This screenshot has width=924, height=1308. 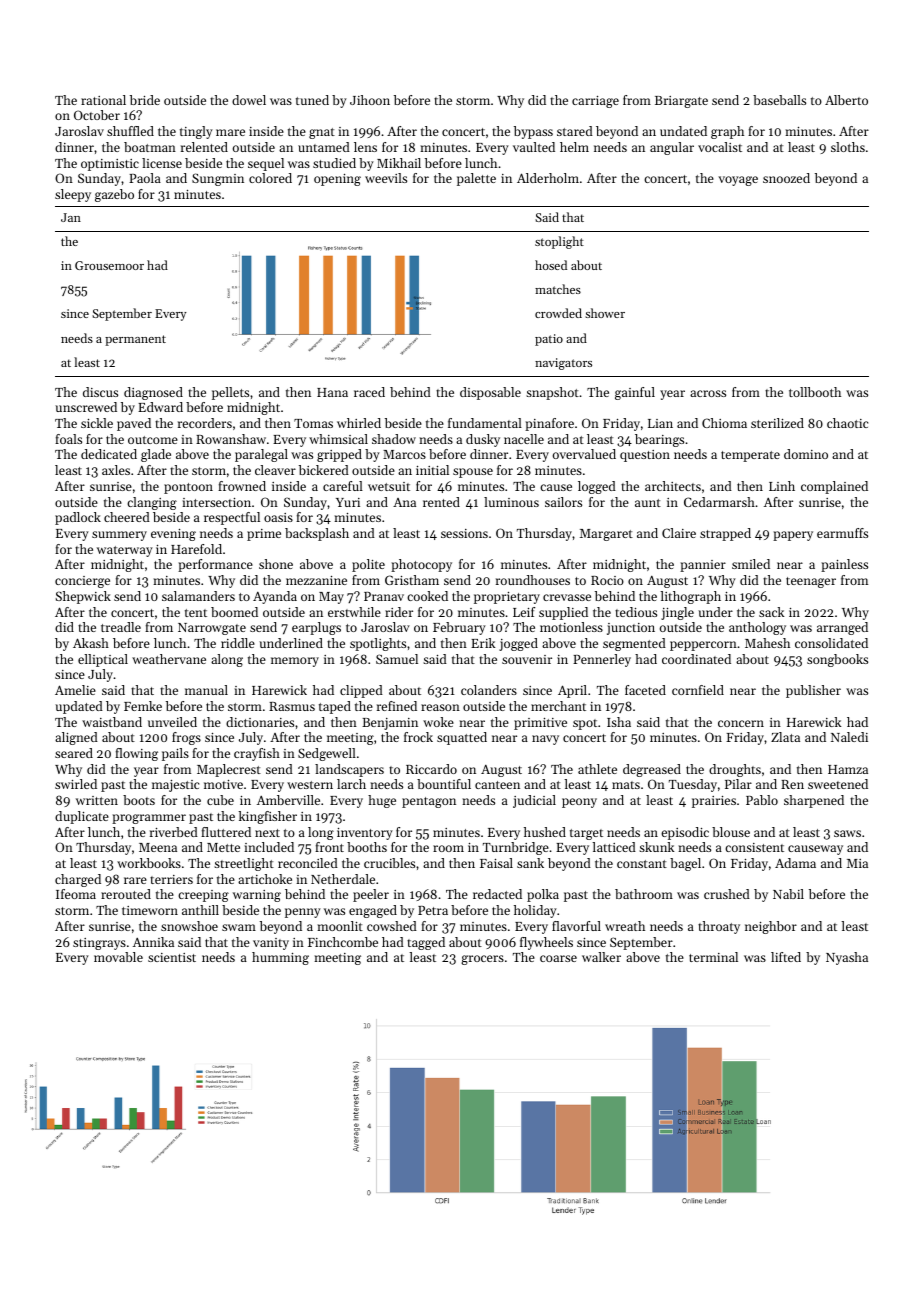 What do you see at coordinates (490, 393) in the screenshot?
I see `disposable` at bounding box center [490, 393].
